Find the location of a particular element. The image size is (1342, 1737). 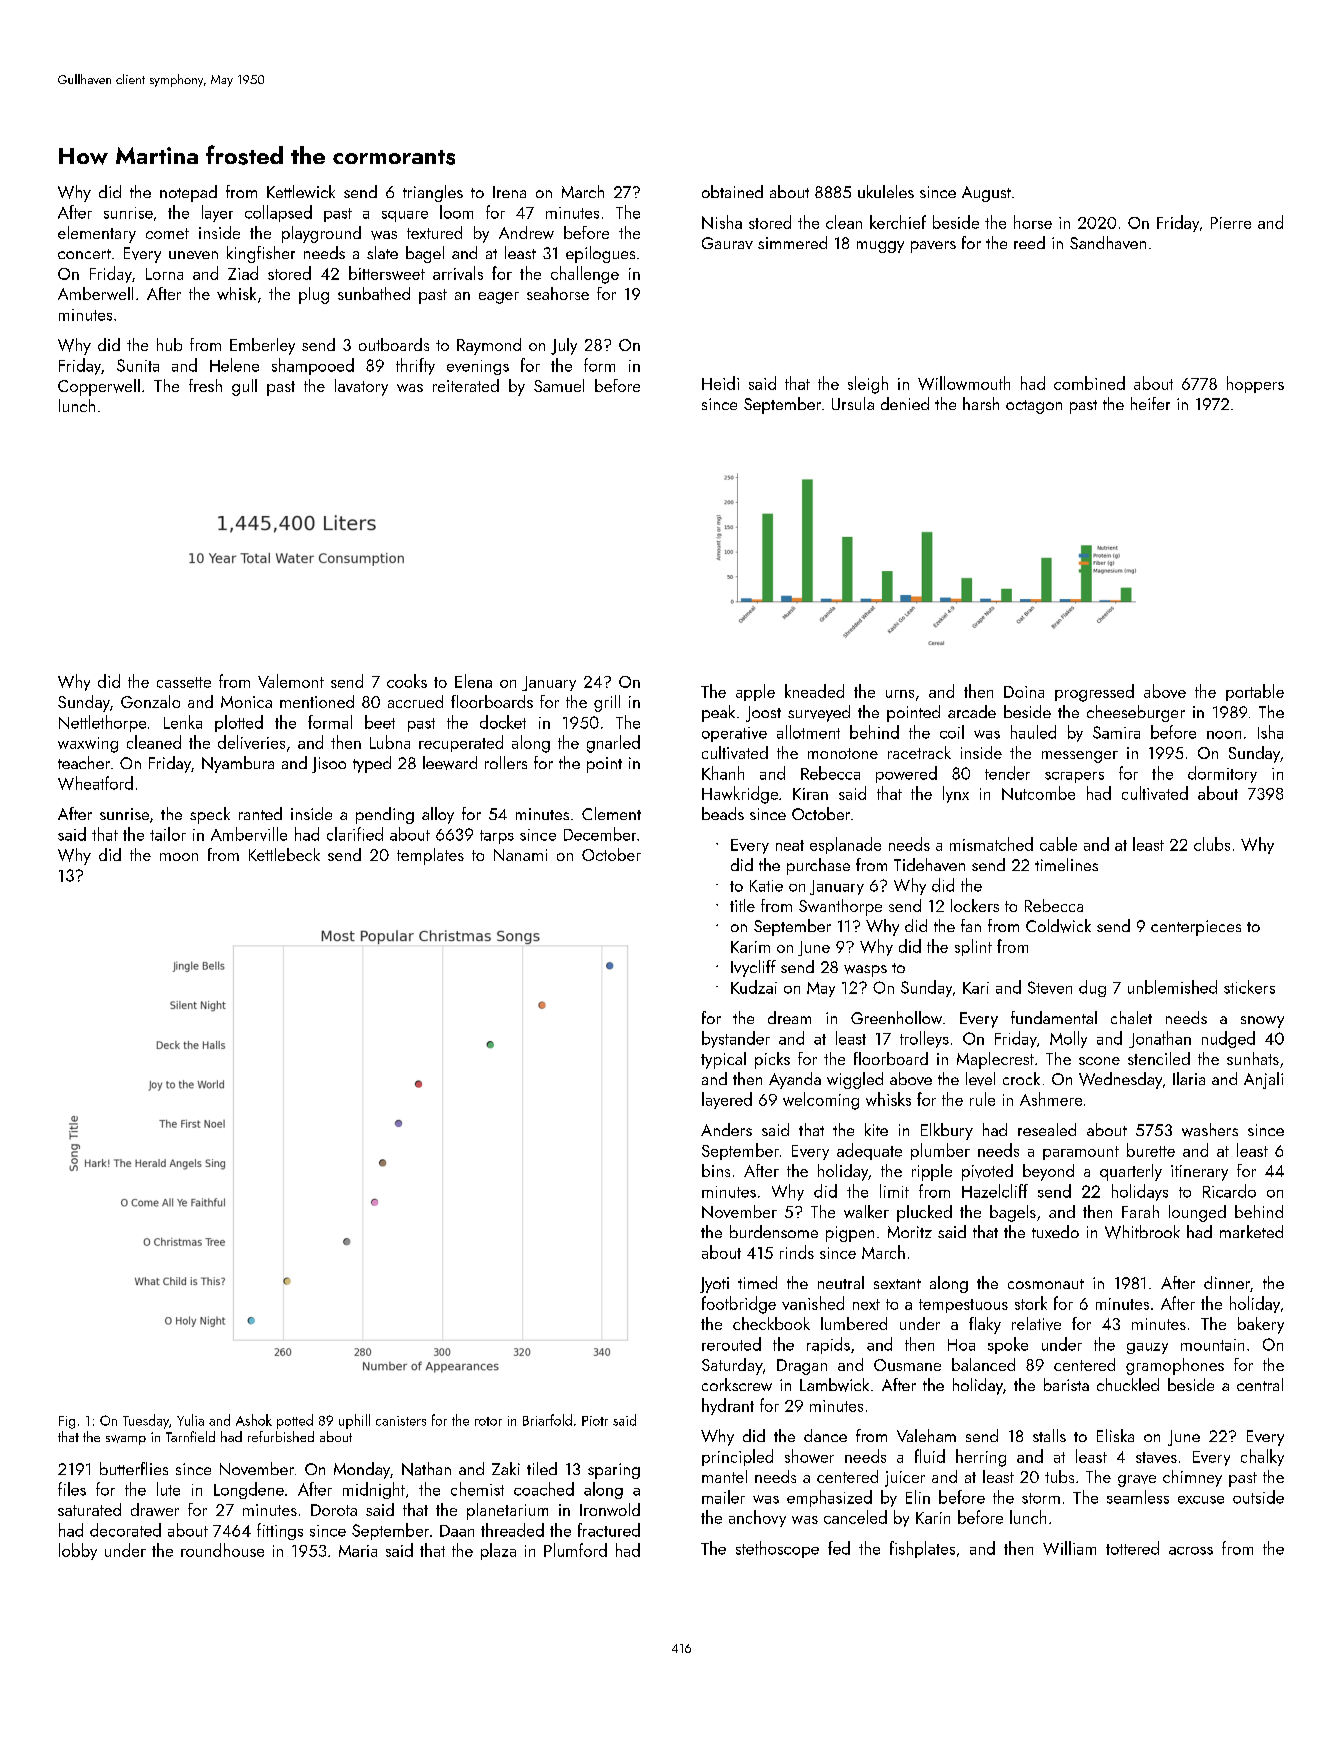

mantel is located at coordinates (724, 1476).
